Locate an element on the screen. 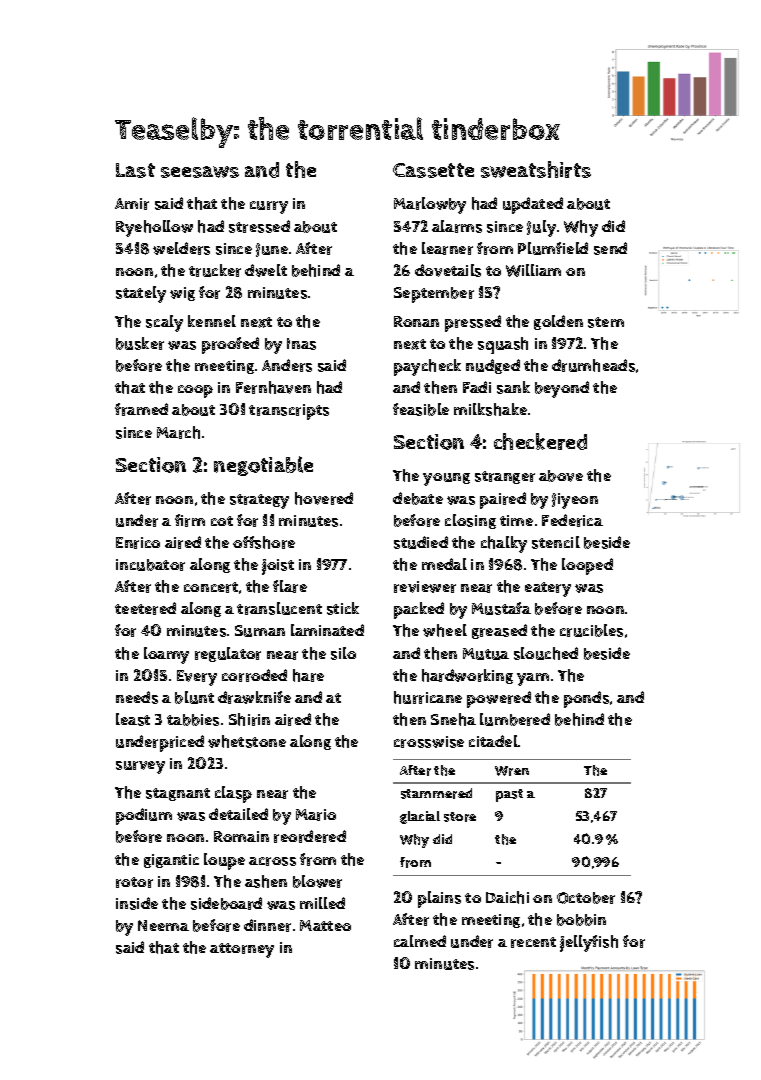 The width and height of the screenshot is (761, 1080). Cassette is located at coordinates (433, 170).
